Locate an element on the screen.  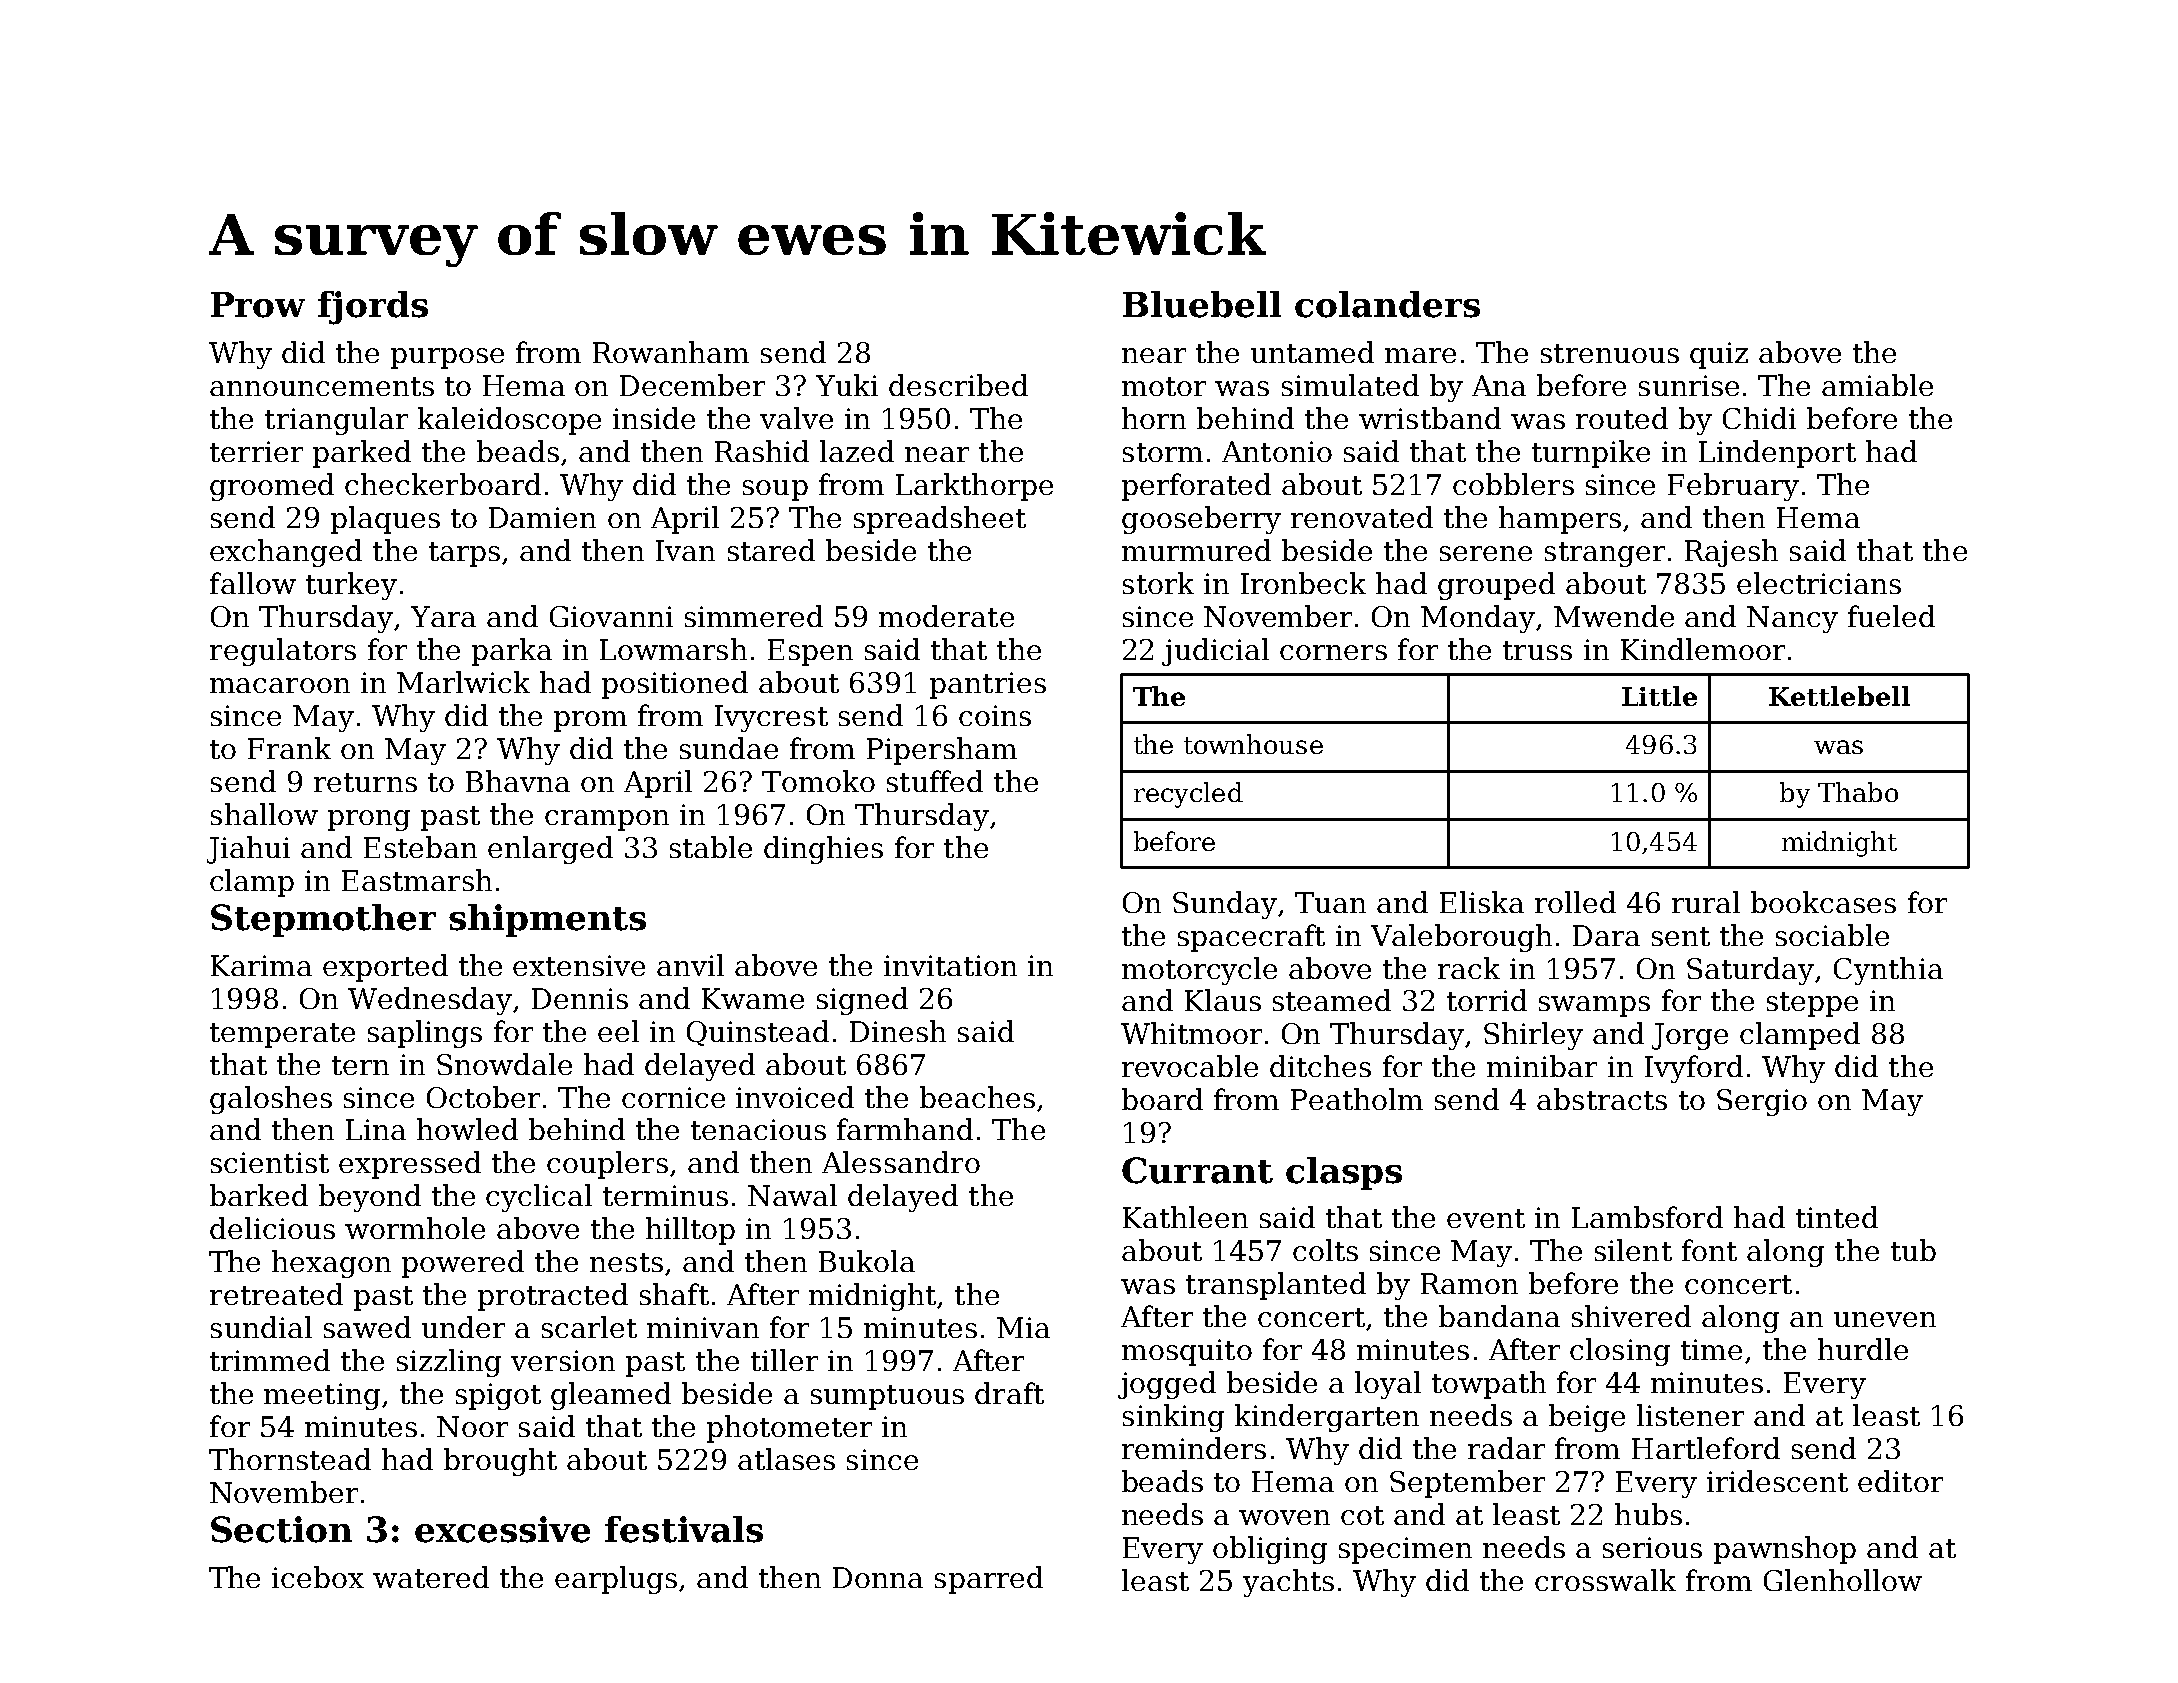
invitation is located at coordinates (950, 965).
